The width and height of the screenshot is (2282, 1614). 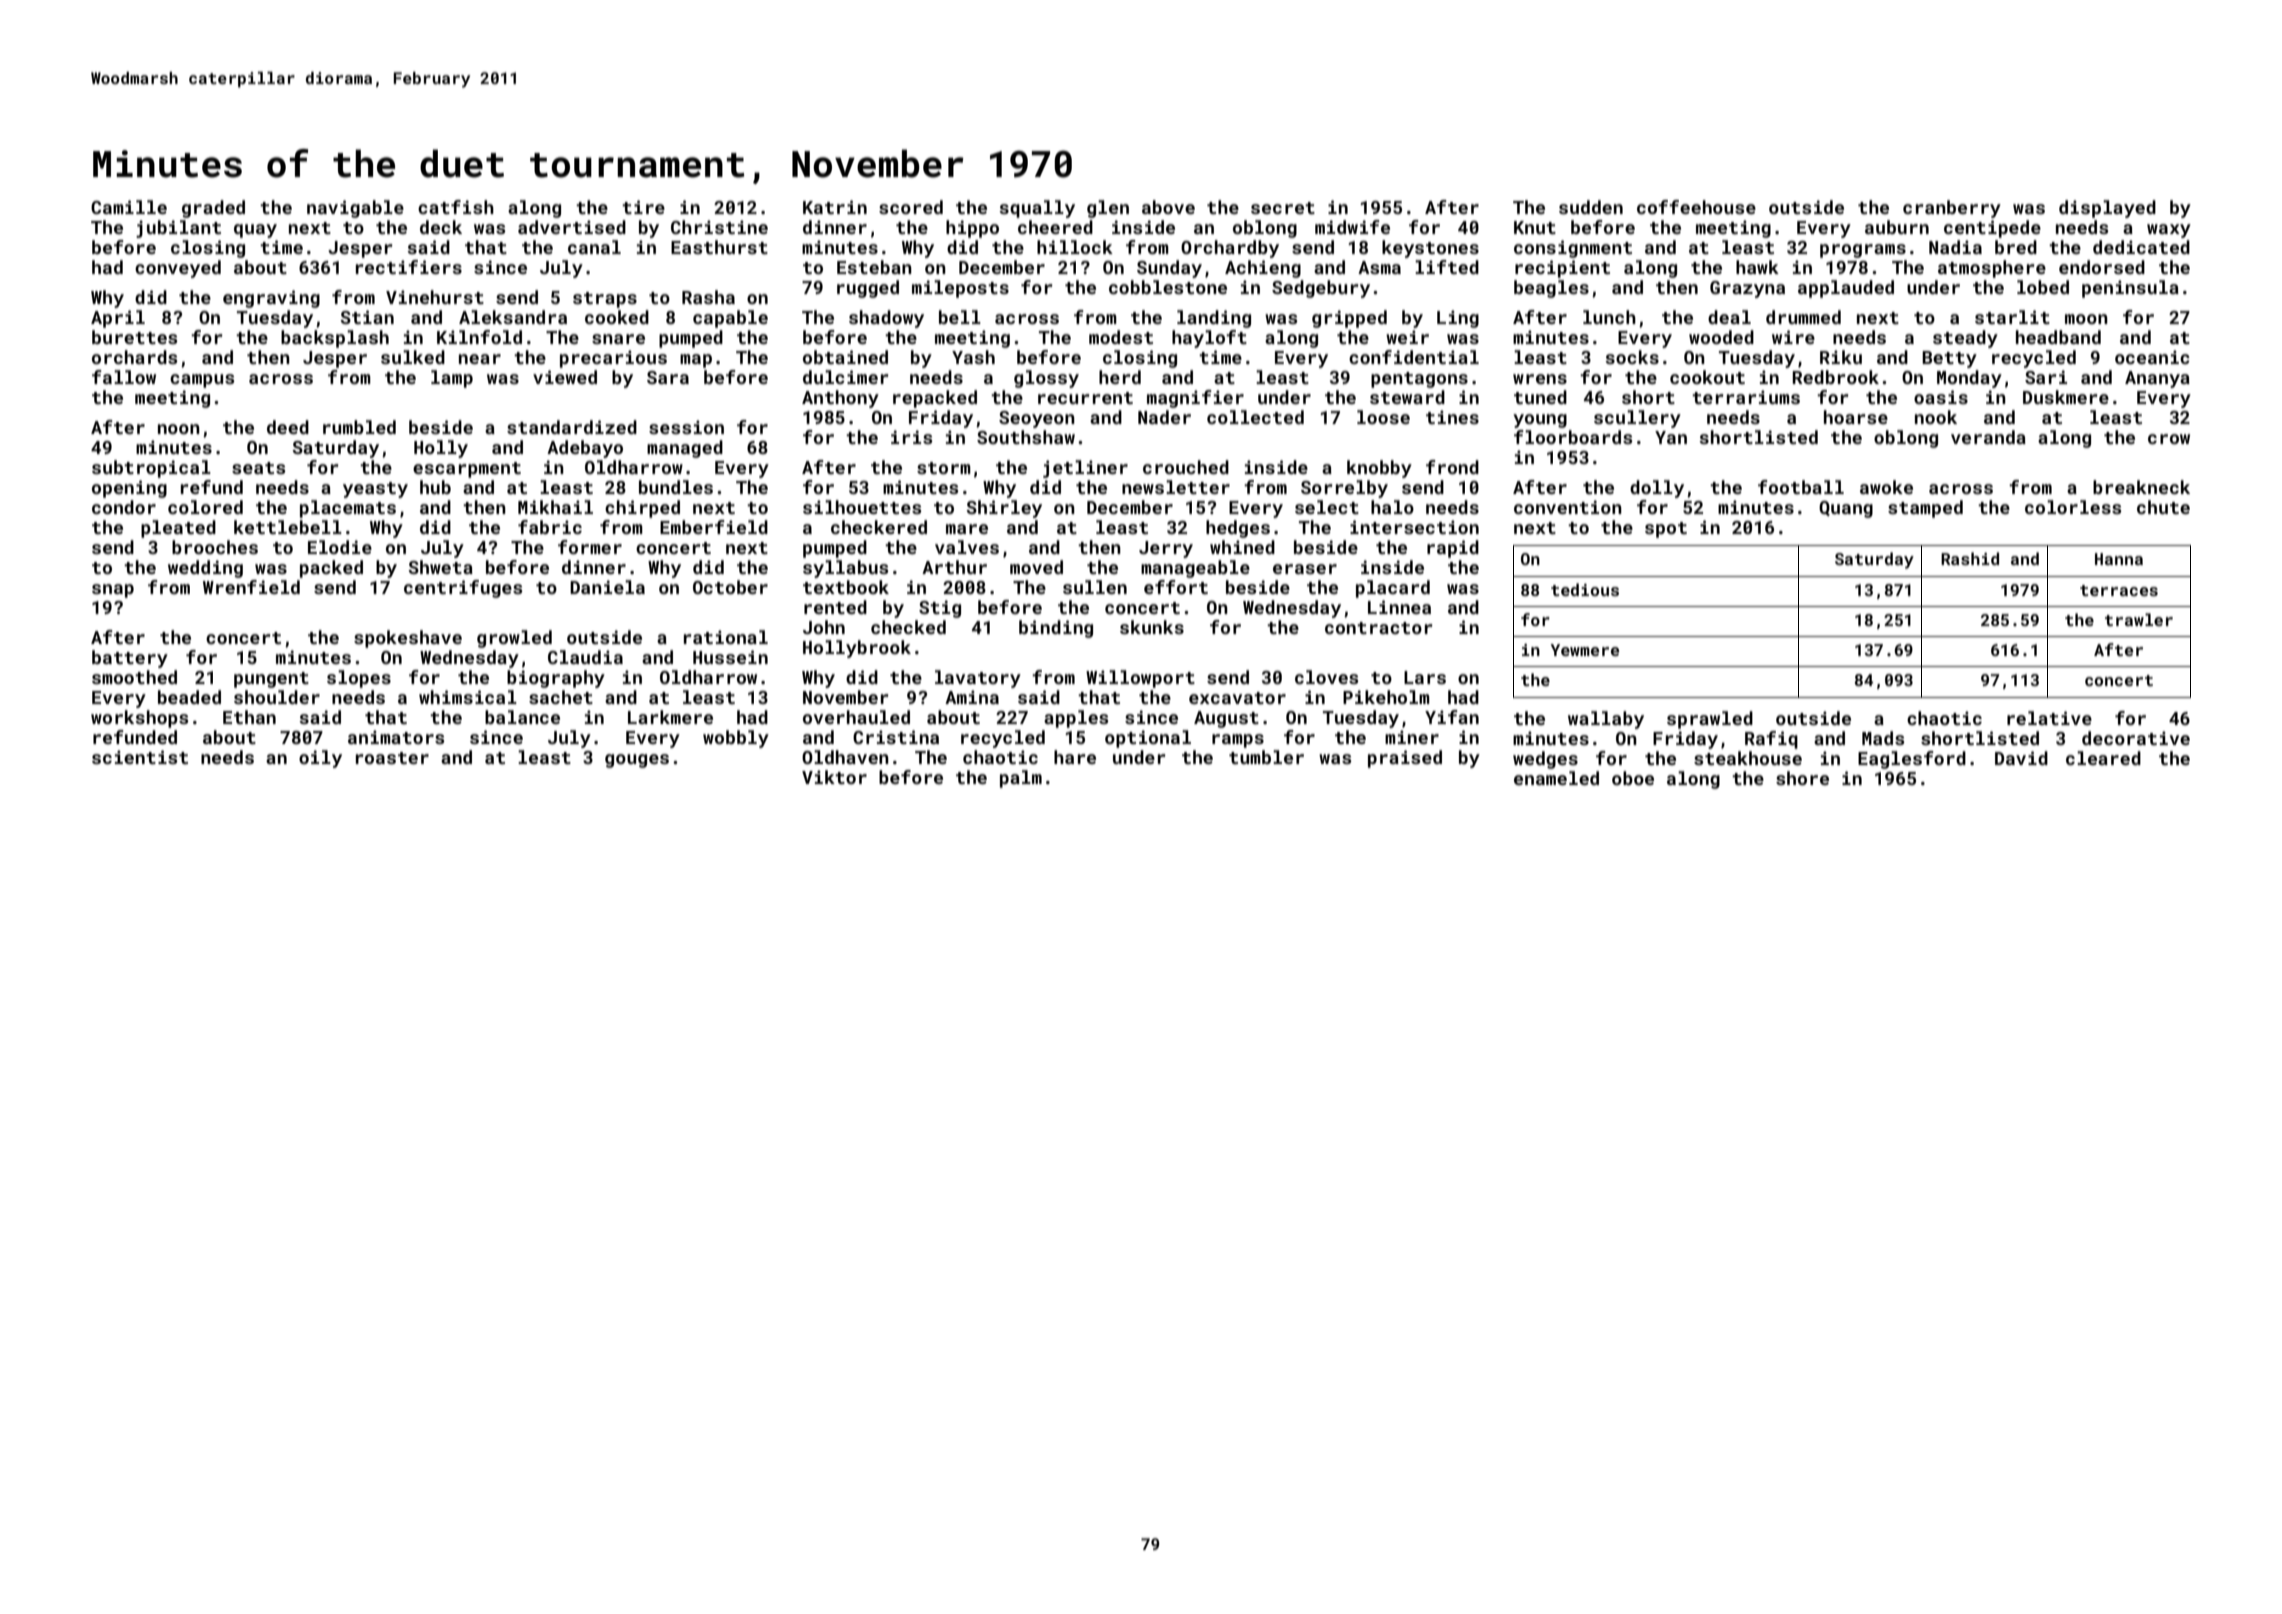 What do you see at coordinates (2066, 397) in the screenshot?
I see `Duskmere` at bounding box center [2066, 397].
